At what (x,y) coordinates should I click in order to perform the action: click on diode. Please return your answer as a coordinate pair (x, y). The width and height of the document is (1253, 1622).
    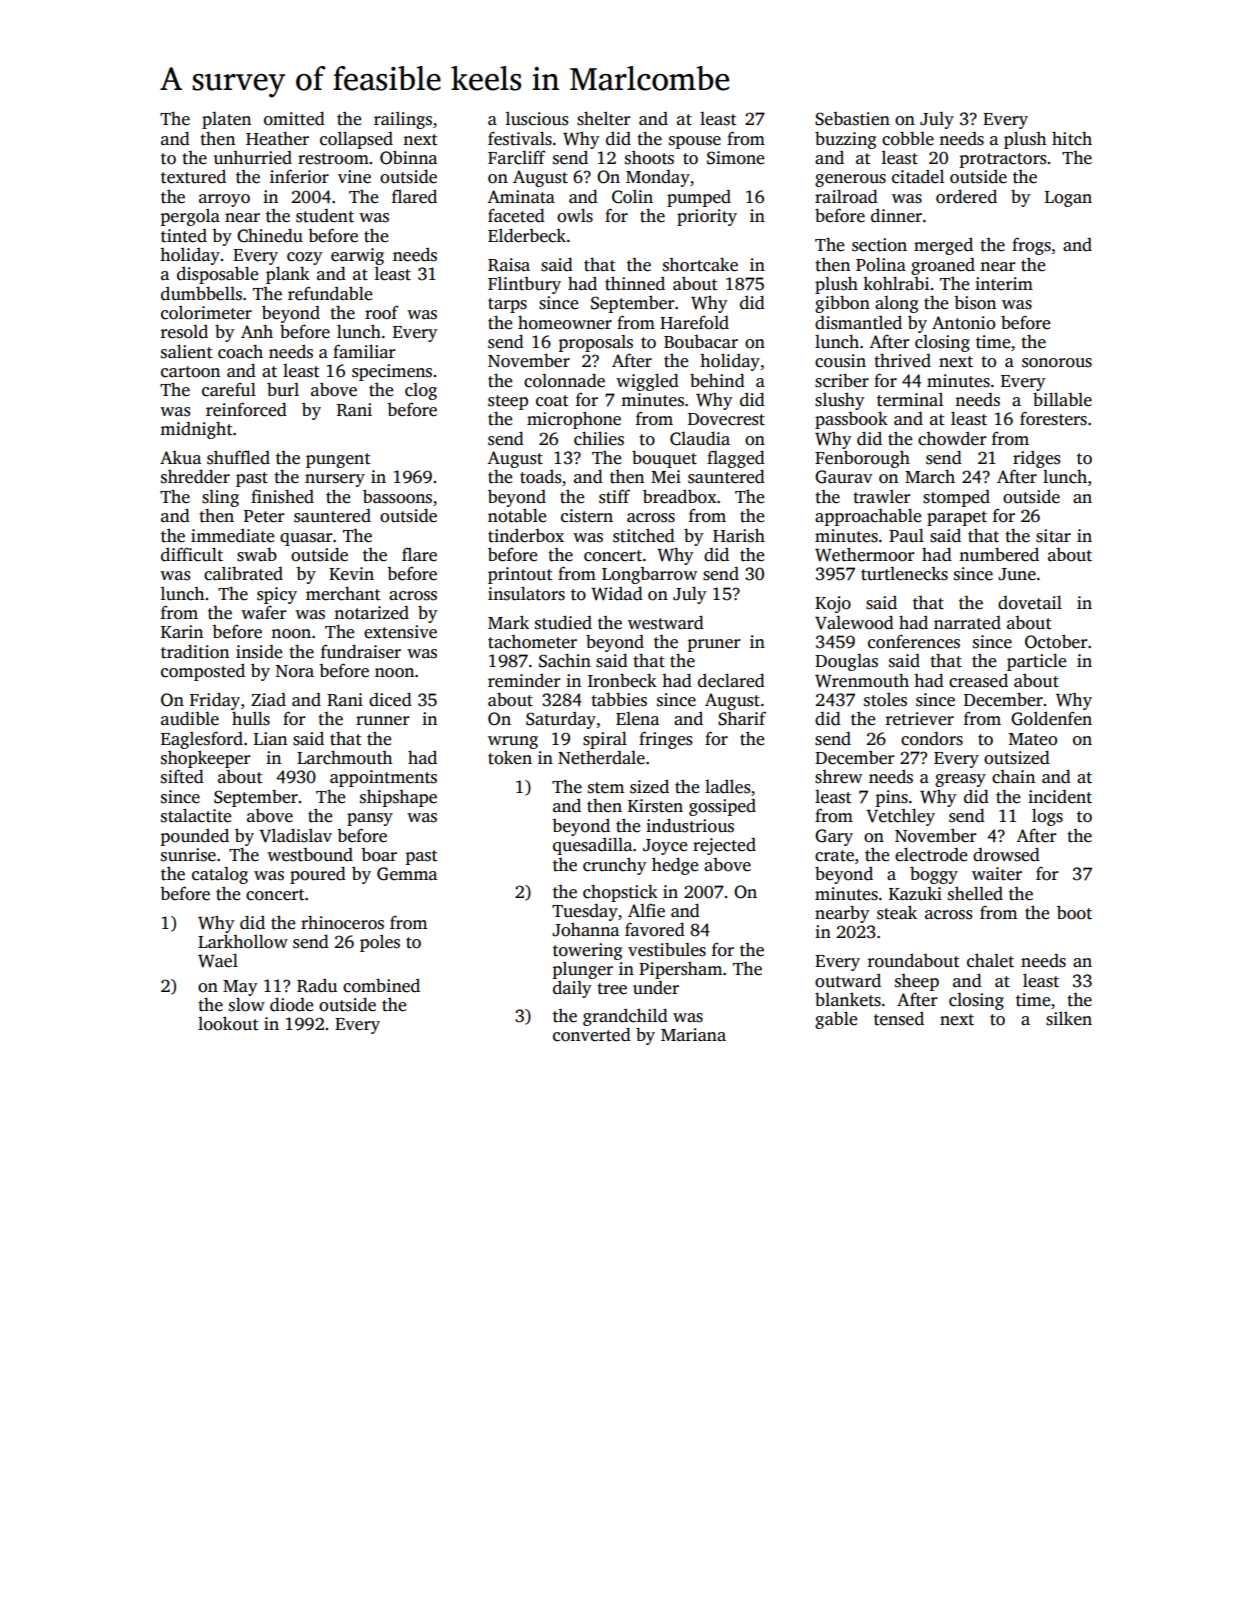
    Looking at the image, I should click on (291, 1004).
